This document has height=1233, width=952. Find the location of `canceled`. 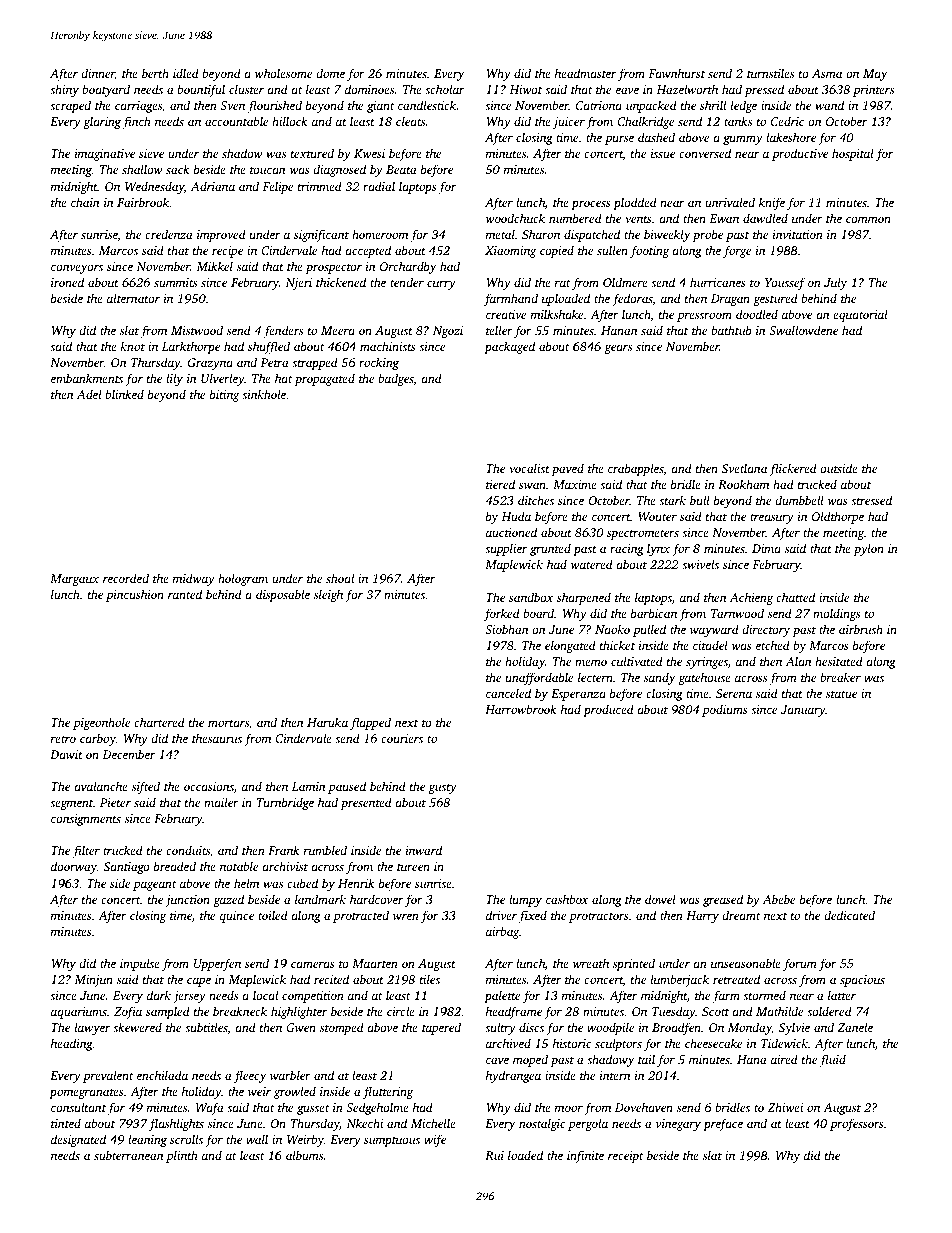

canceled is located at coordinates (508, 693).
